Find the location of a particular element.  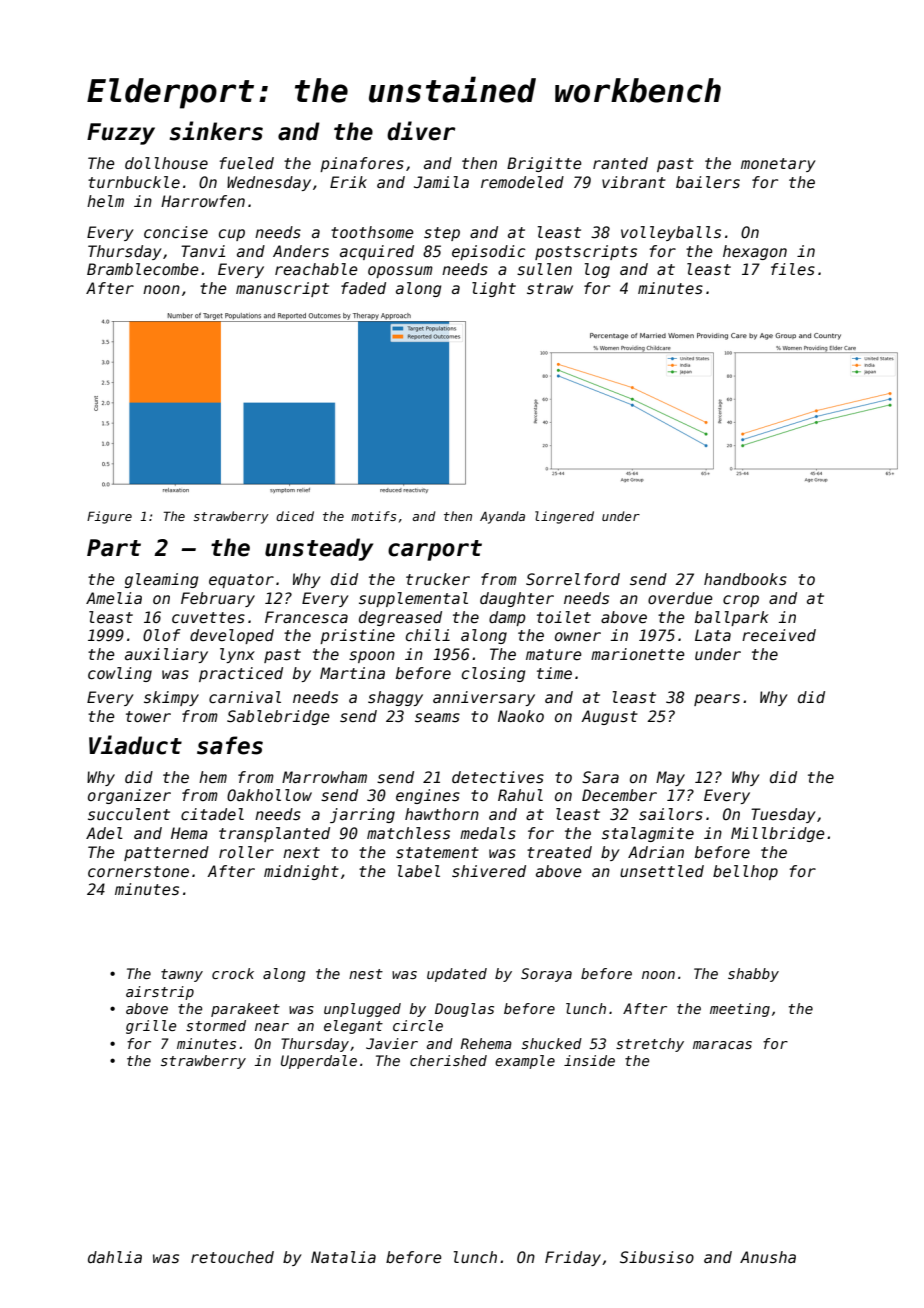

Natalia is located at coordinates (343, 1257).
